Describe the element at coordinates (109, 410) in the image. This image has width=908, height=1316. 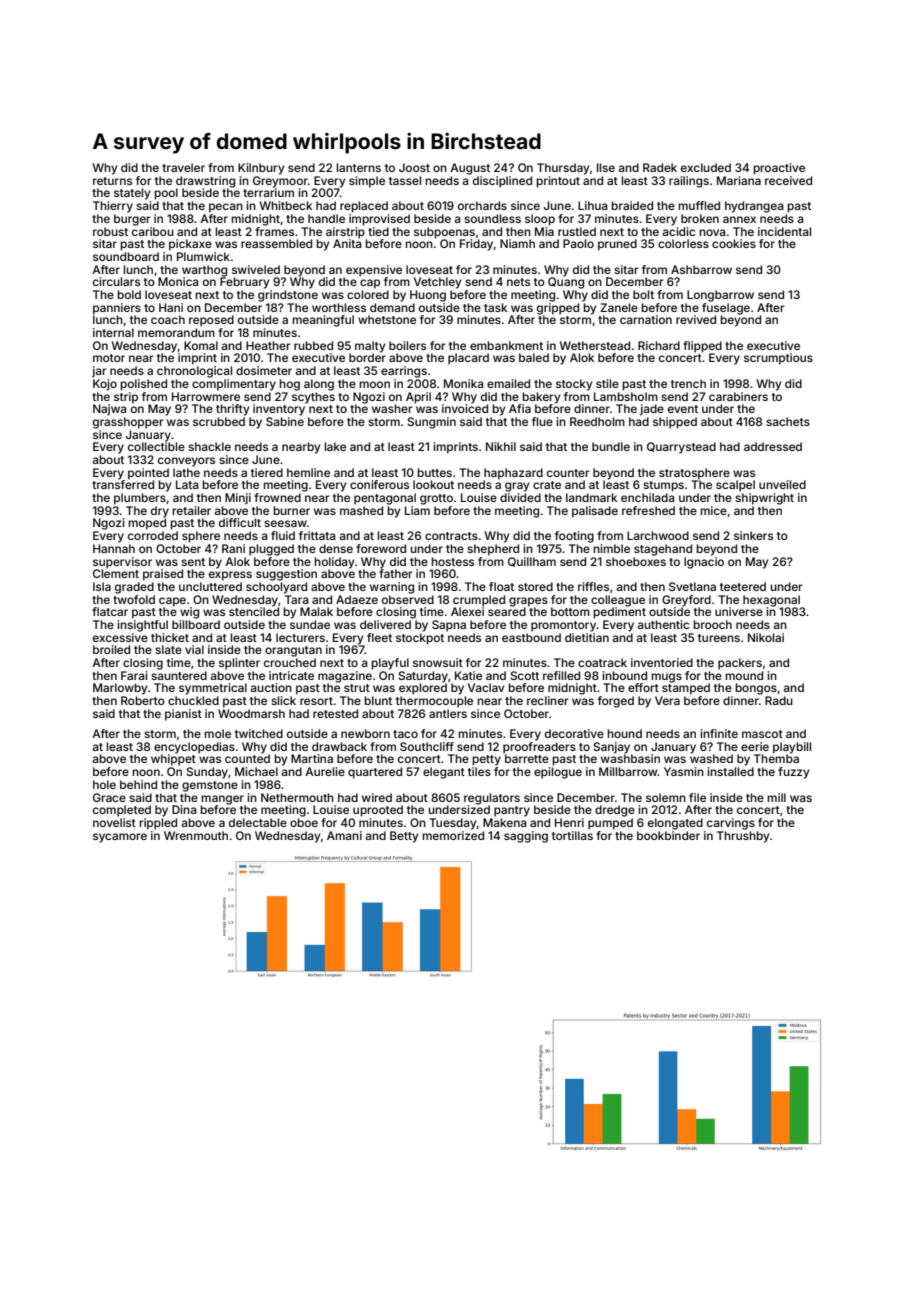
I see `Najwa` at that location.
